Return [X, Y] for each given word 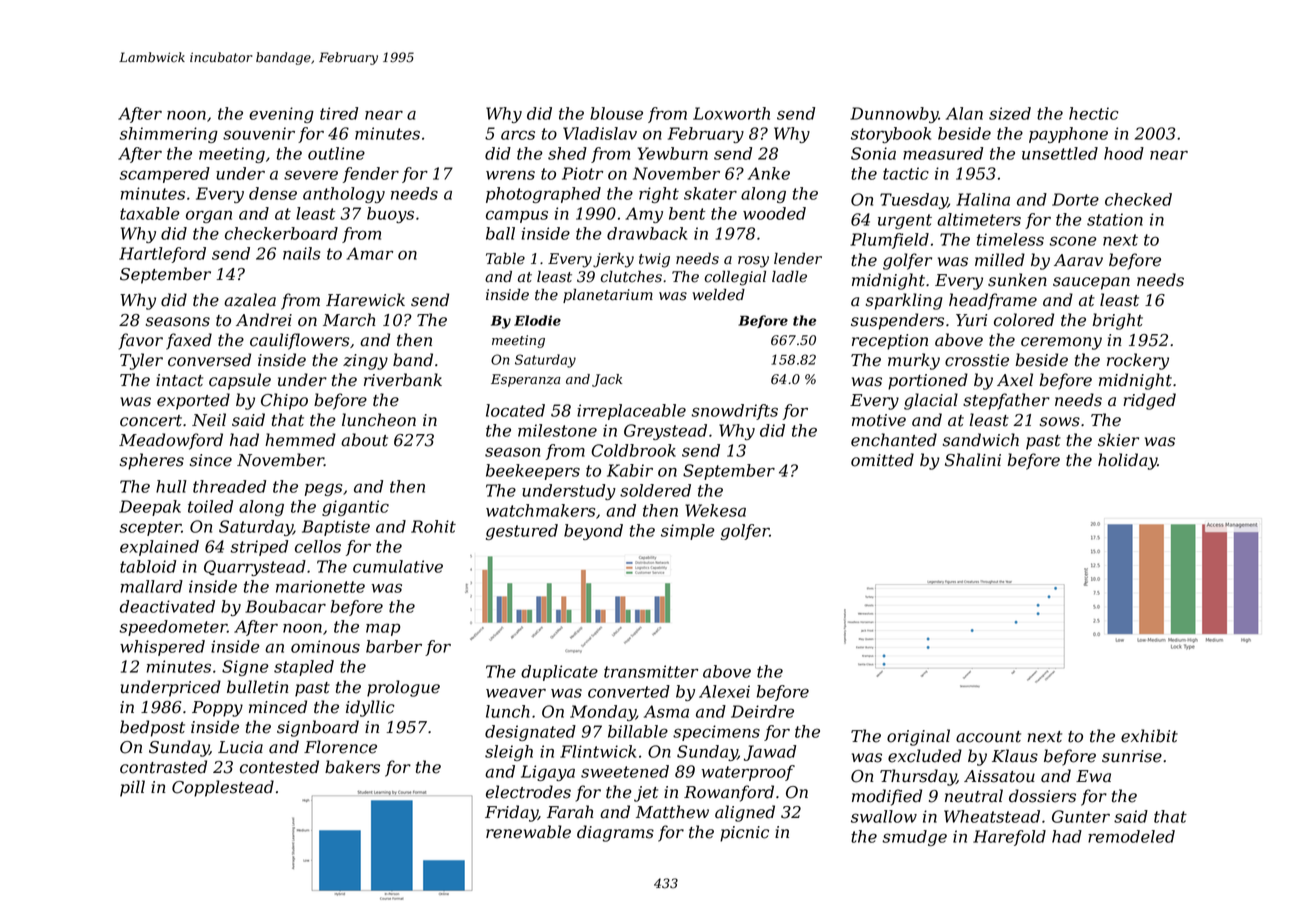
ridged [1149, 401]
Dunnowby [894, 115]
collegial [735, 278]
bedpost [152, 728]
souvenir [259, 133]
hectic [1094, 113]
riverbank [403, 380]
